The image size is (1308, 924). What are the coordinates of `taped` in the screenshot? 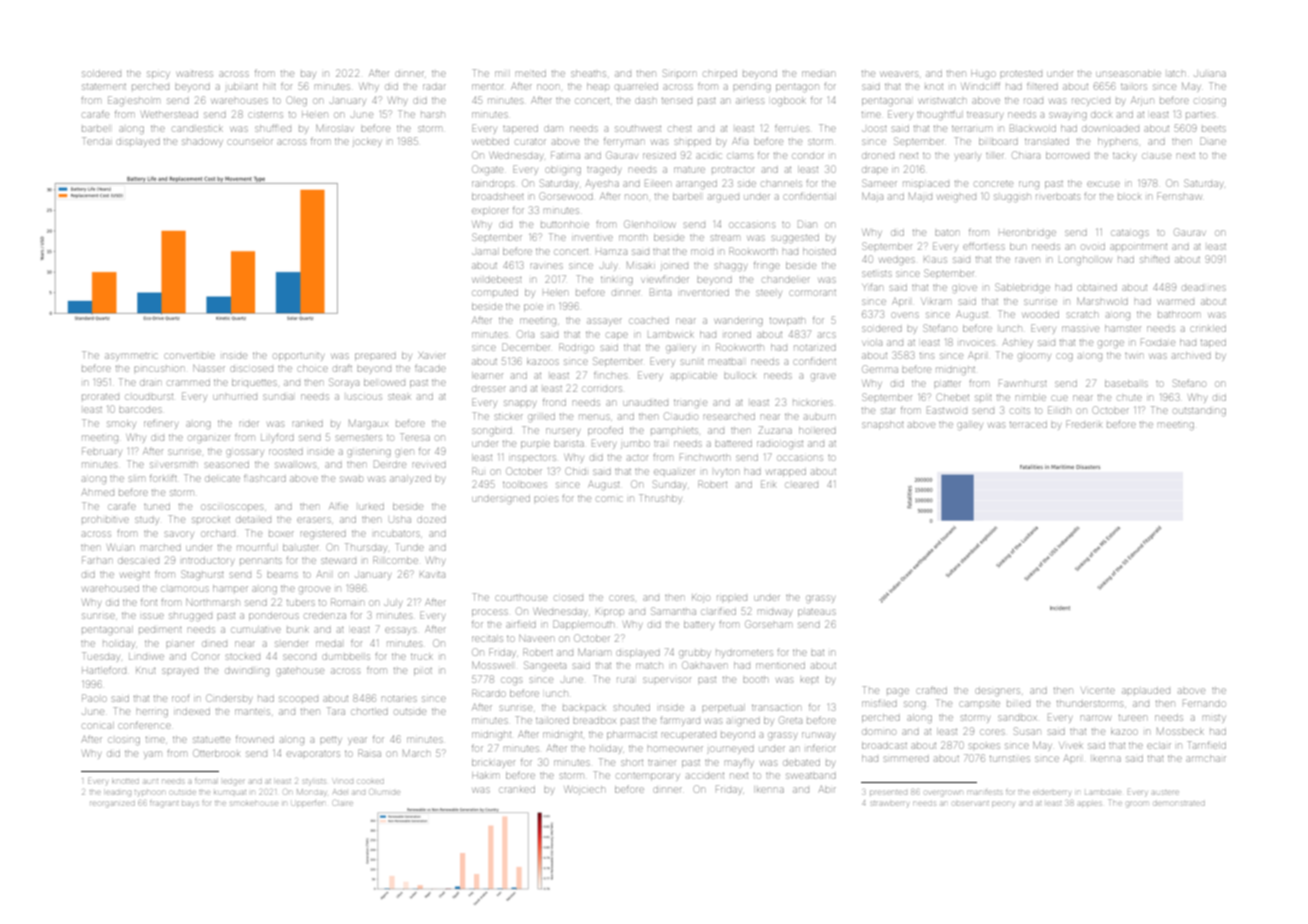 It's located at (1213, 344).
